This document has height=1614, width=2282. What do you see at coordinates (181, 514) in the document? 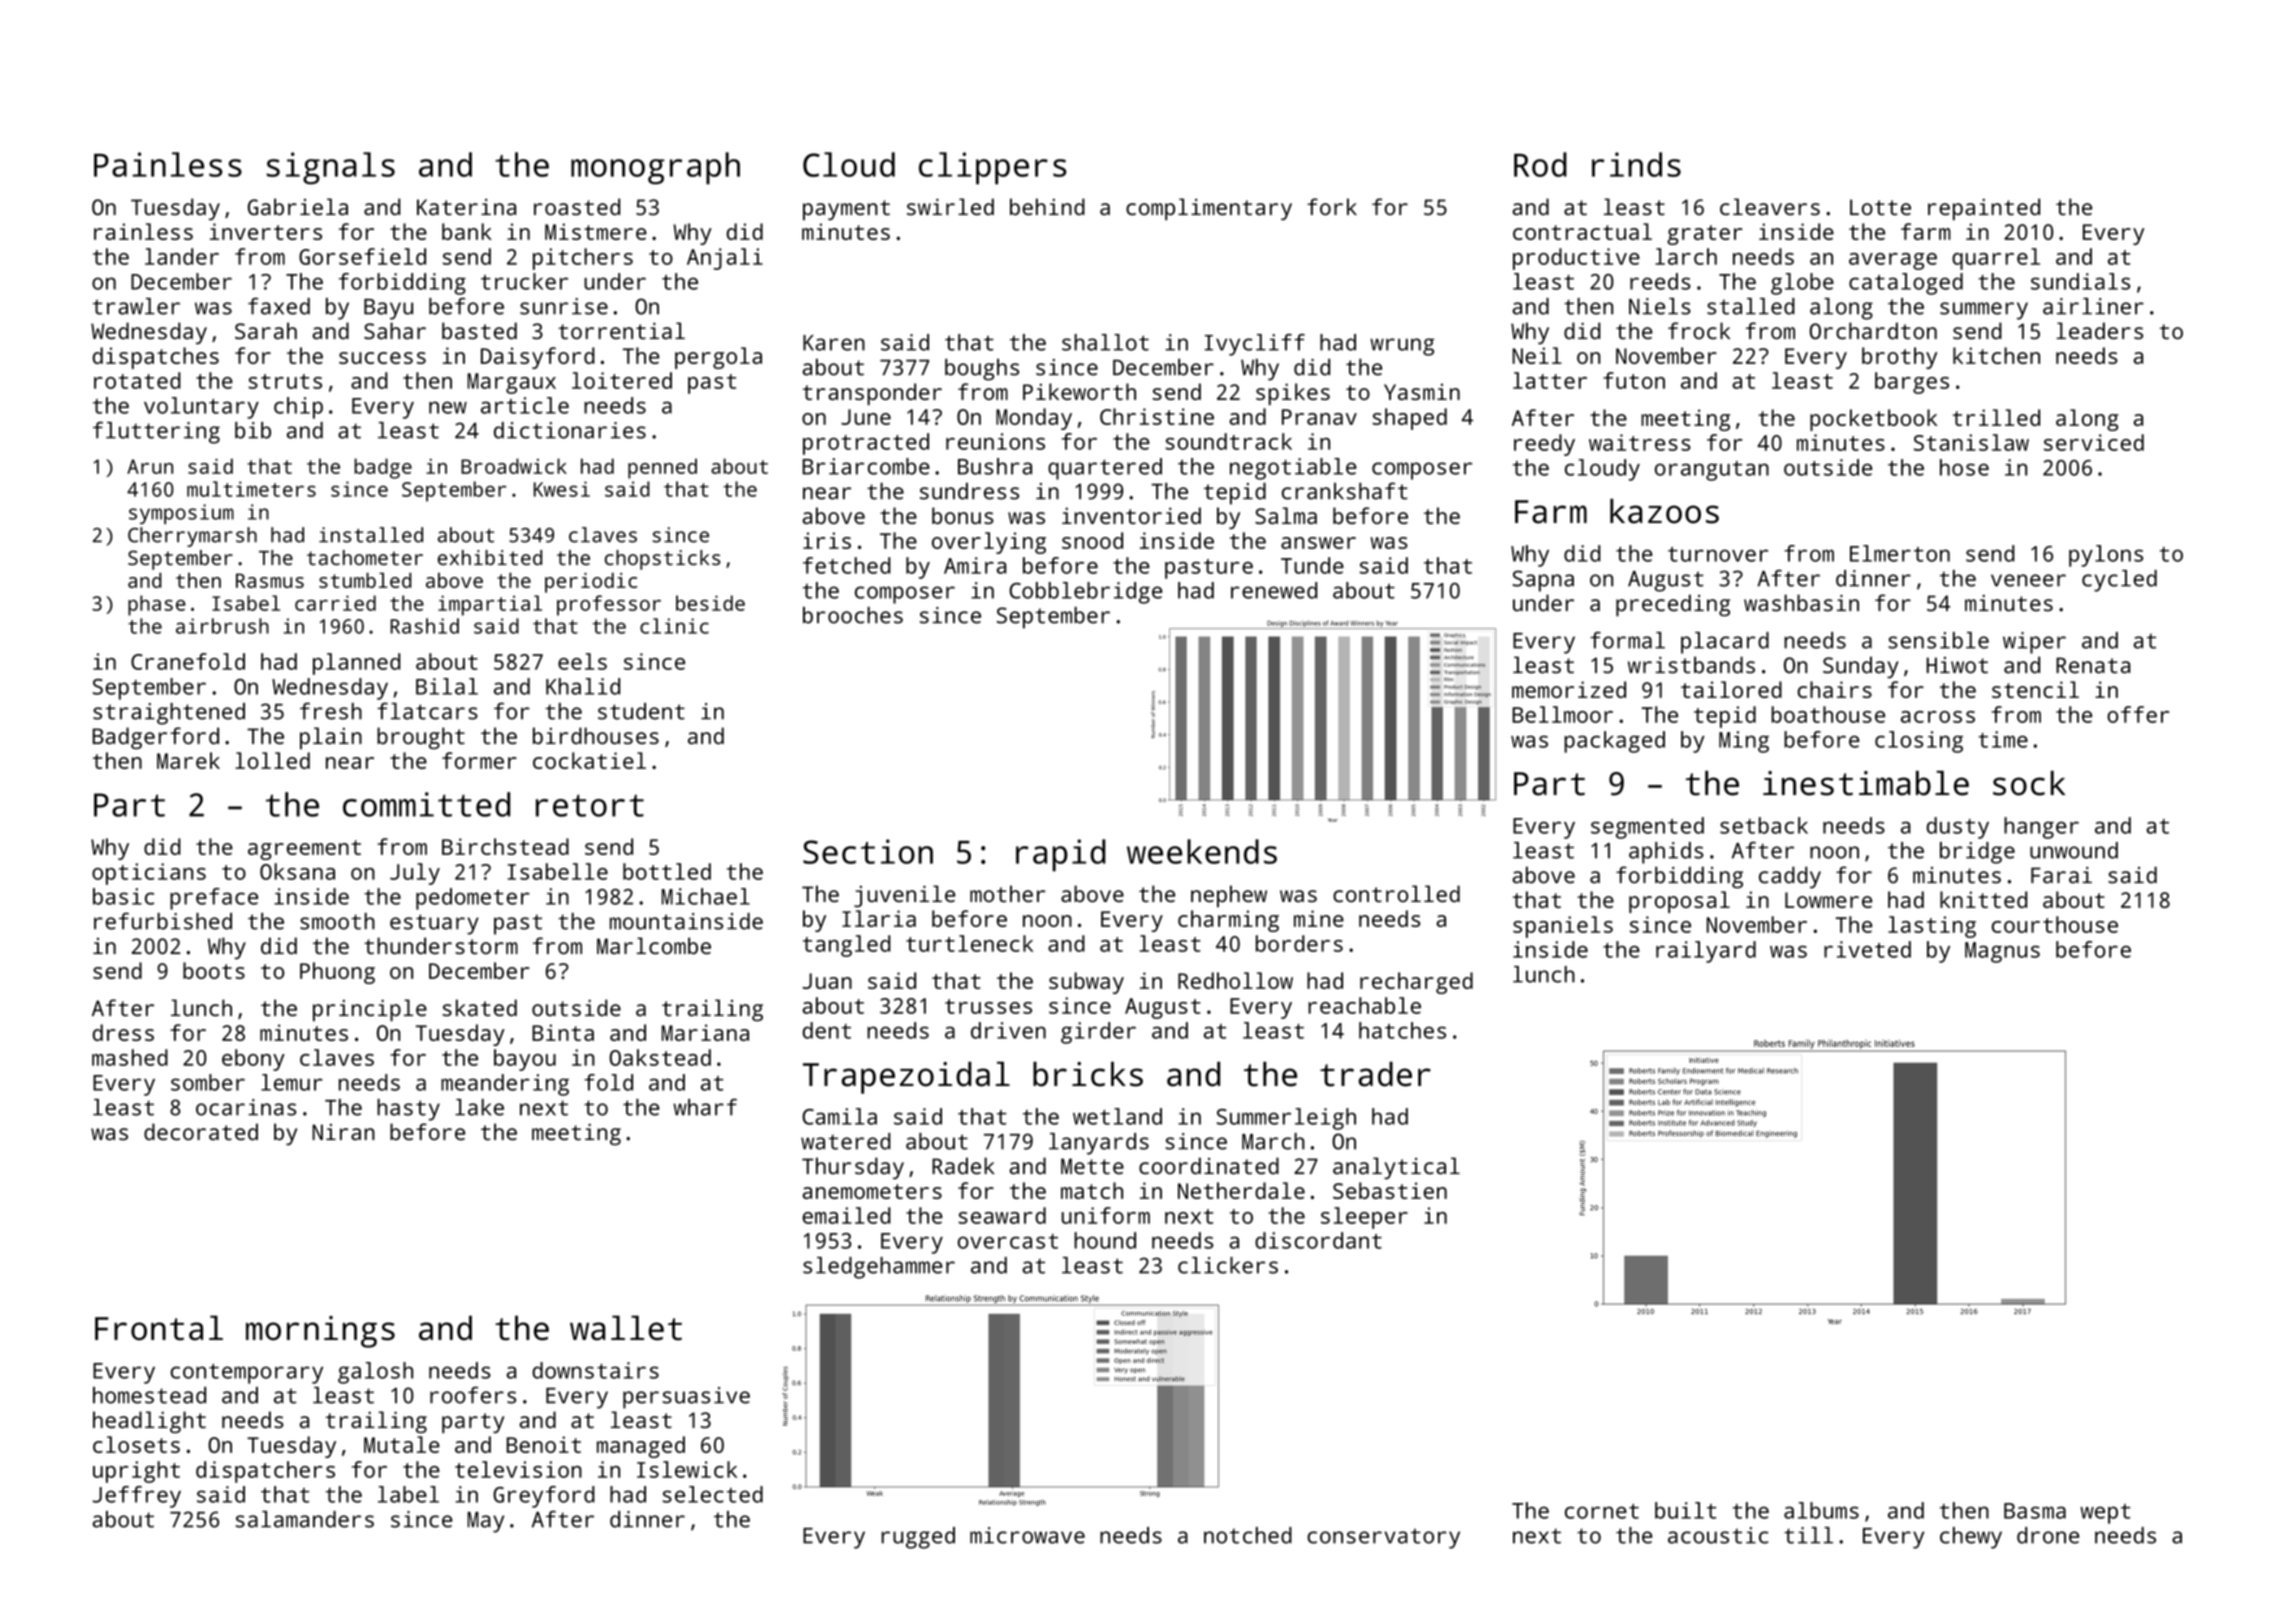
I see `symposium` at bounding box center [181, 514].
